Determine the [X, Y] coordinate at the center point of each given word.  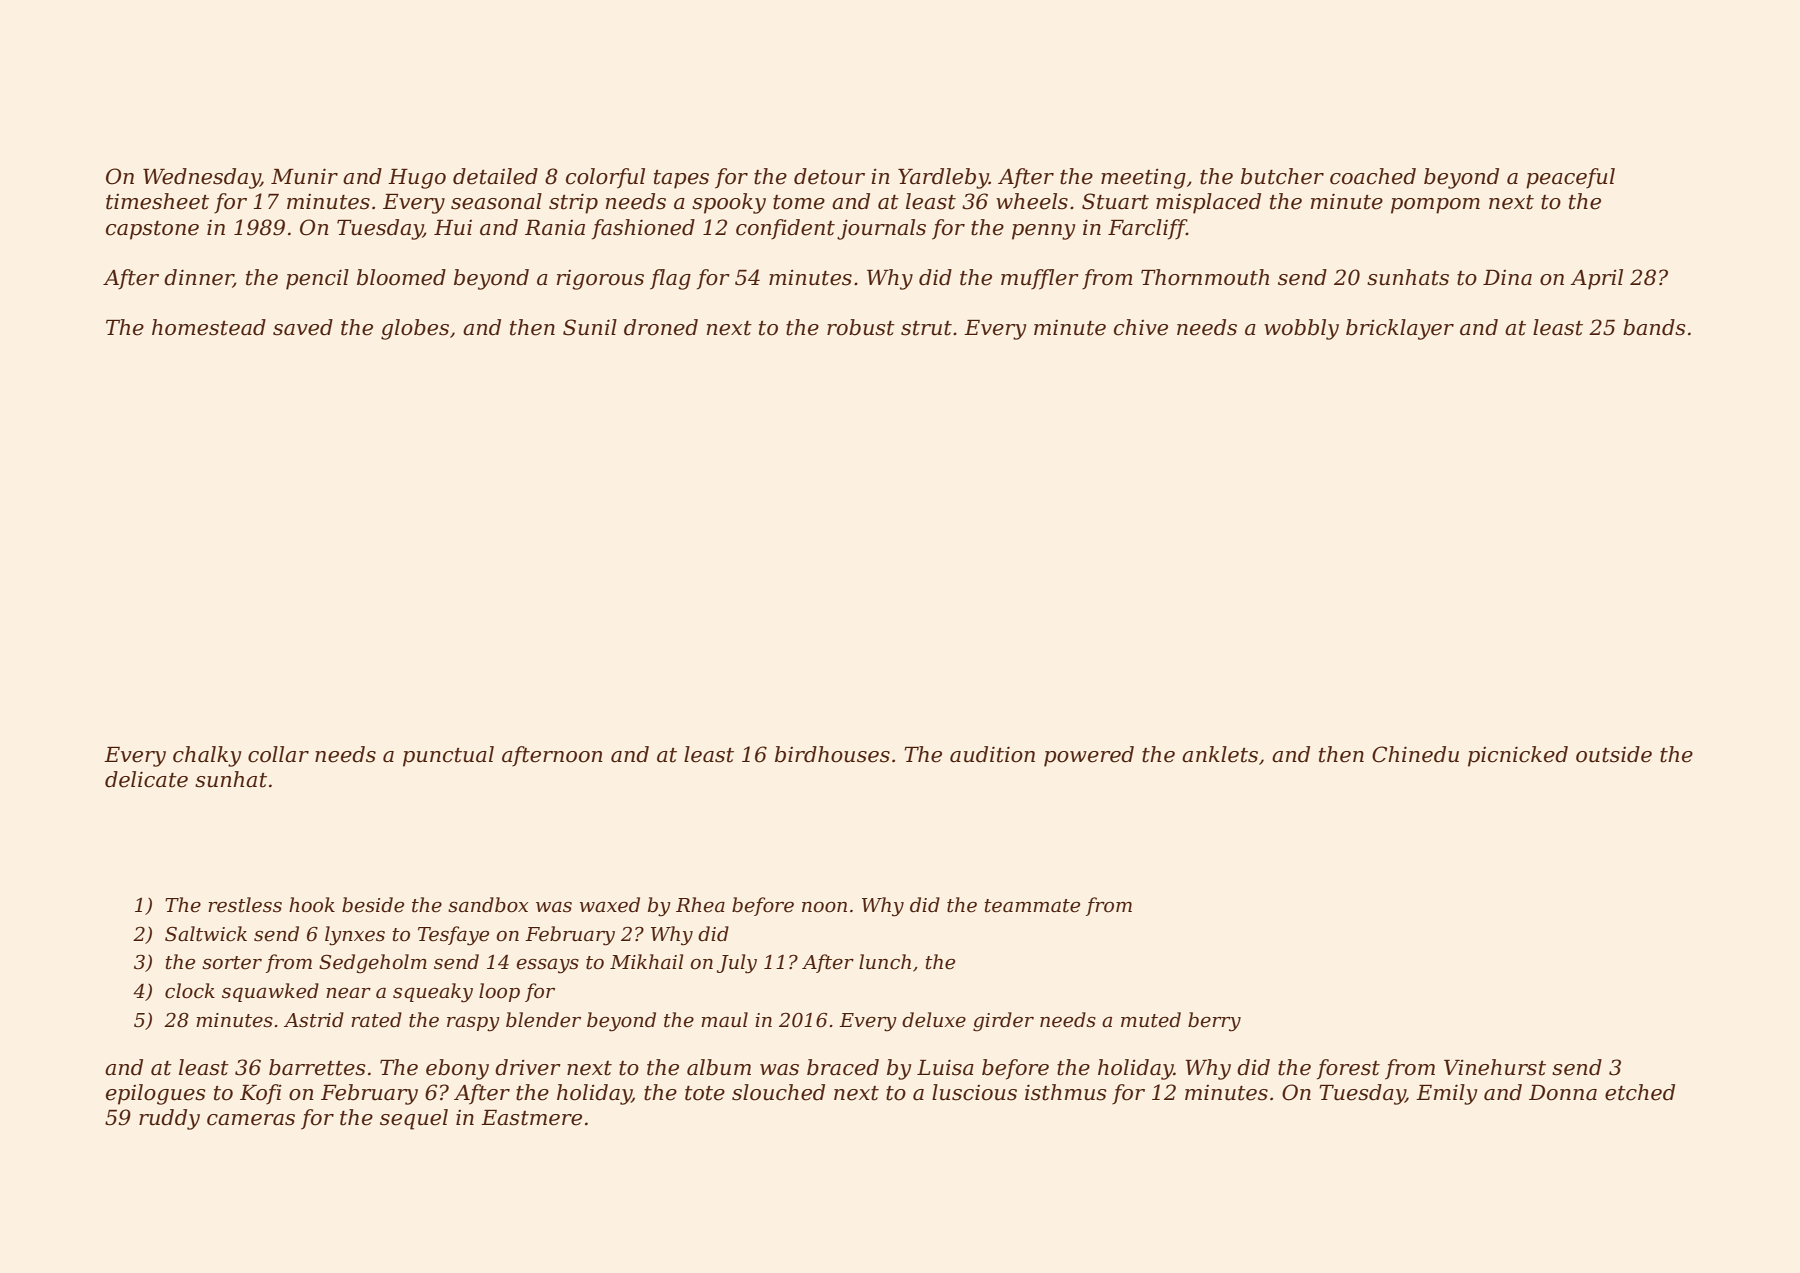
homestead [209, 327]
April [1596, 279]
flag [670, 279]
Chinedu [1415, 754]
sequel [414, 1119]
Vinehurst [1495, 1067]
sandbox [488, 905]
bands [1654, 327]
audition [992, 754]
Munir [304, 176]
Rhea [700, 905]
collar [278, 754]
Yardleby [943, 178]
